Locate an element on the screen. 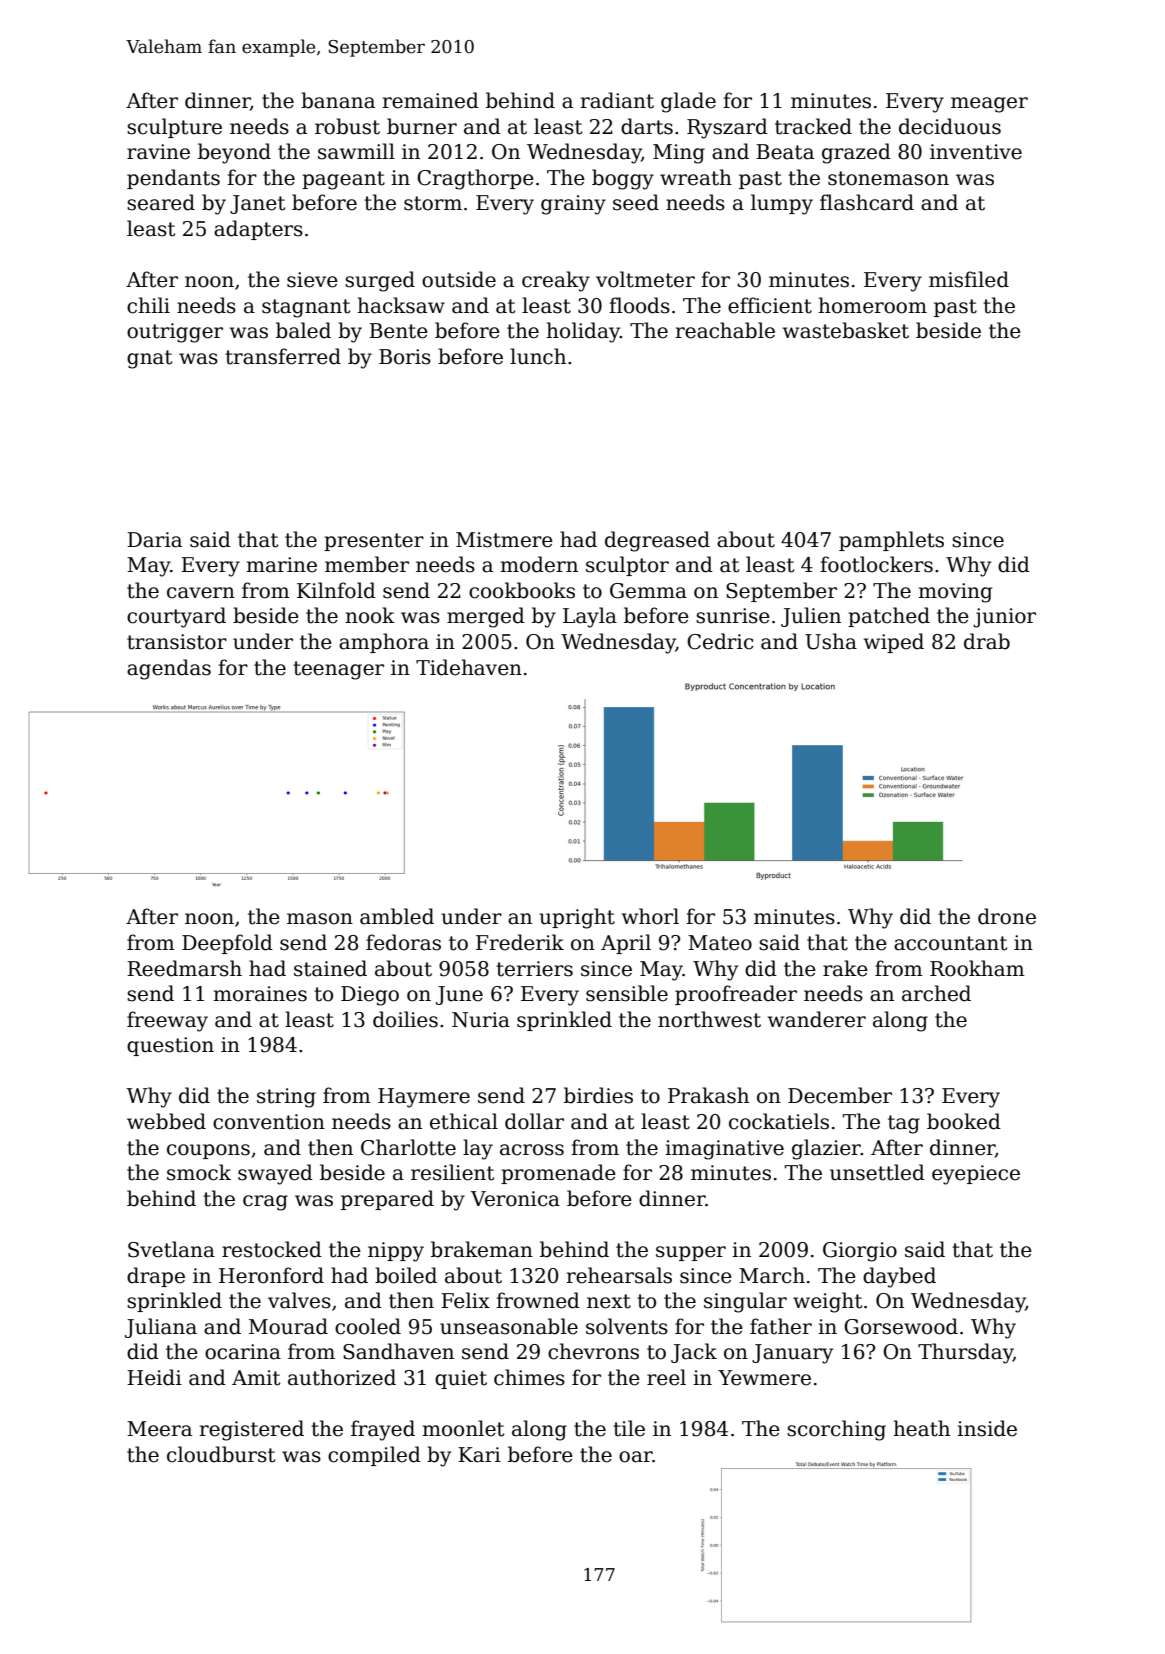 This screenshot has width=1165, height=1654. glazier is located at coordinates (826, 1149).
